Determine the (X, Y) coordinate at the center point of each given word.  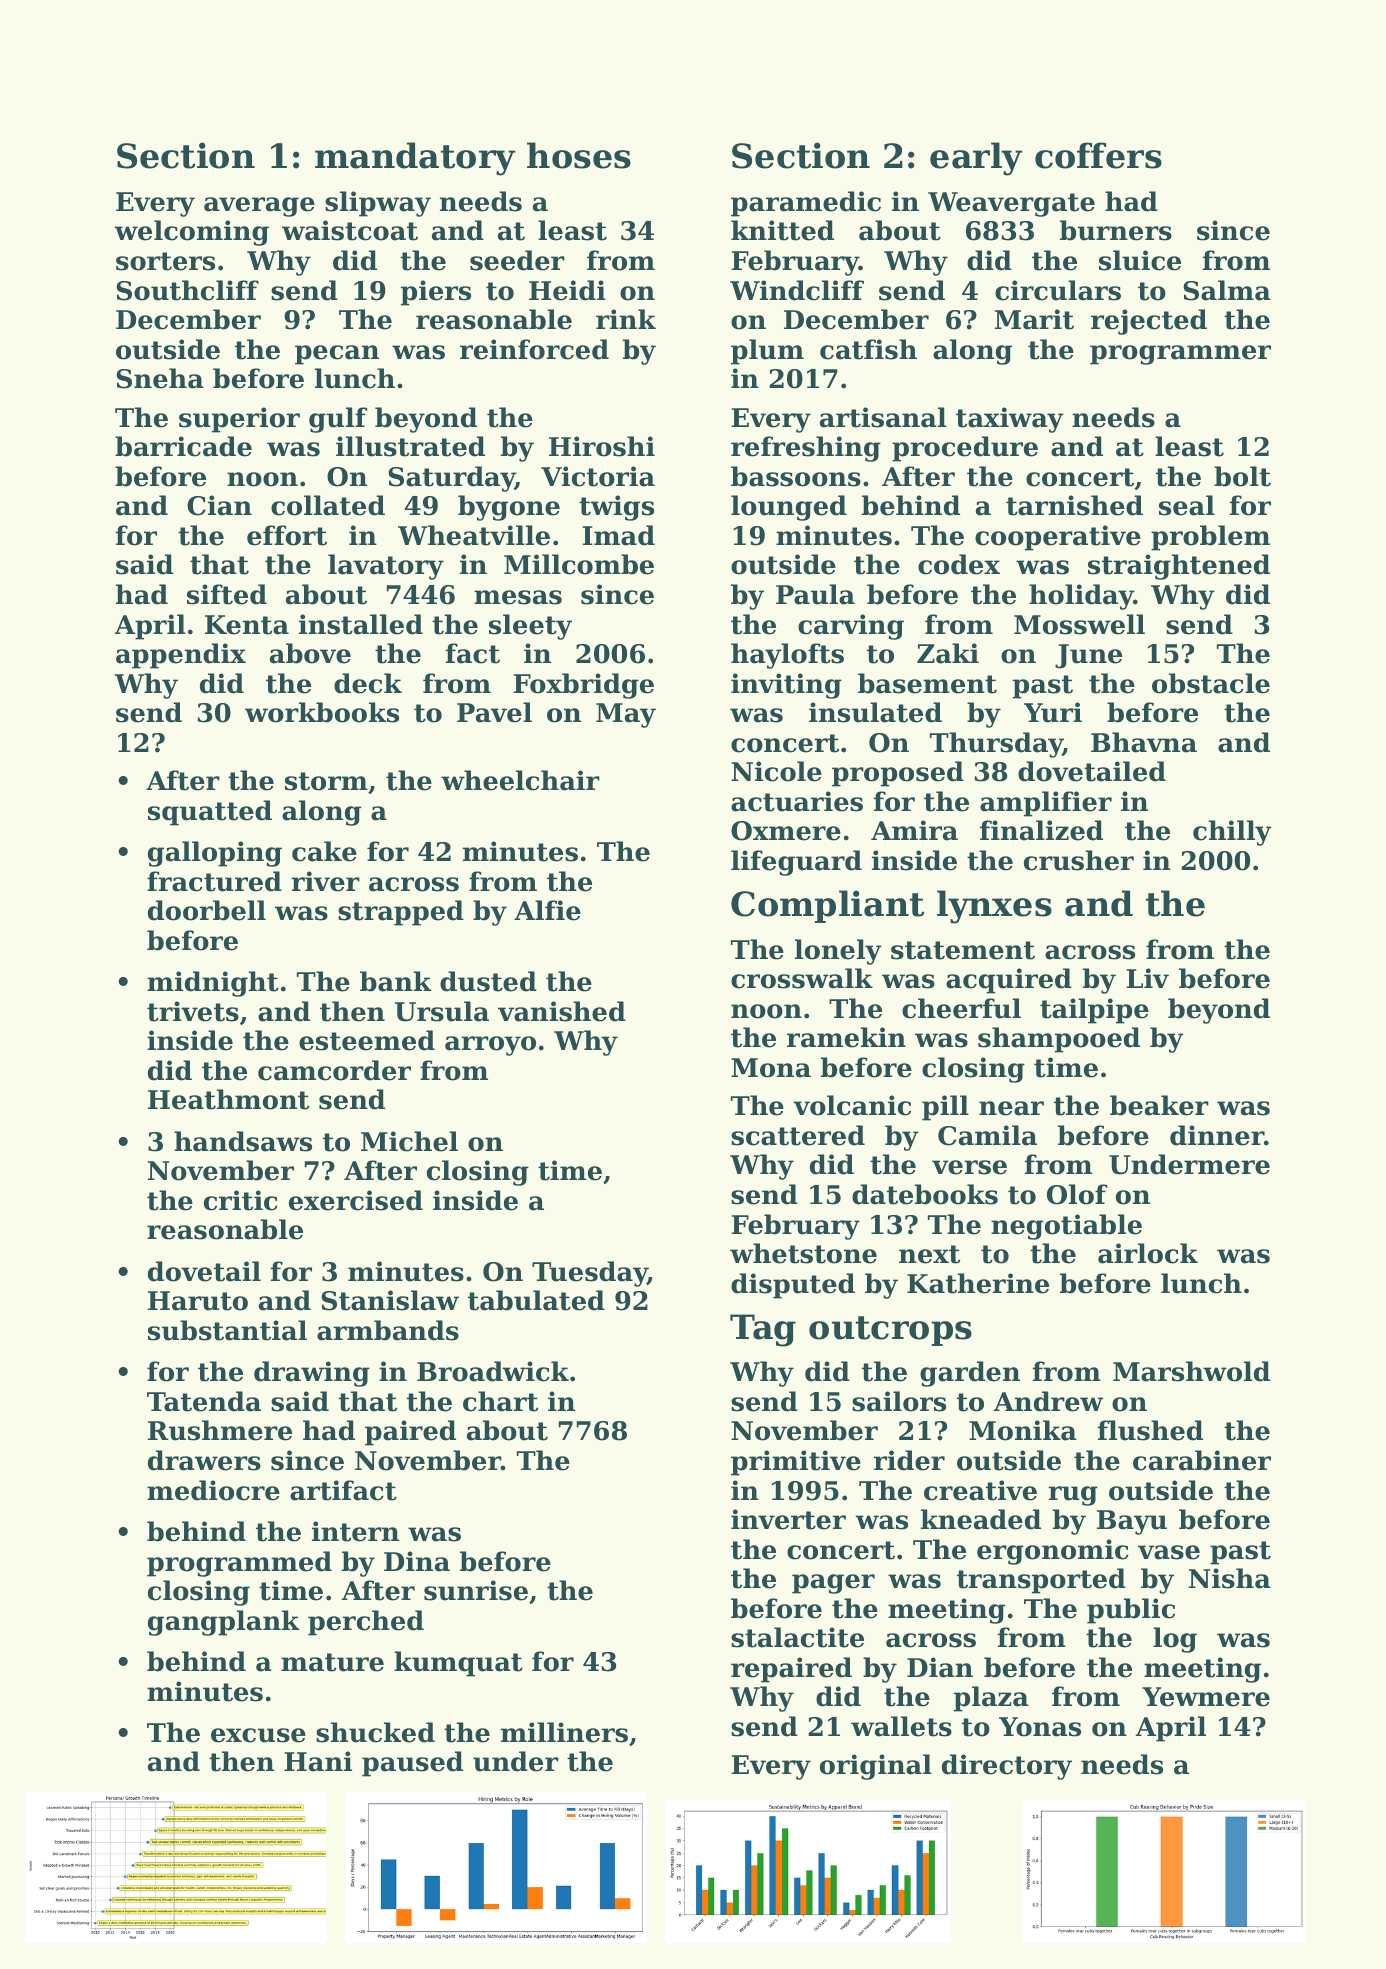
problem (1210, 538)
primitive (796, 1463)
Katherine (978, 1283)
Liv (1147, 978)
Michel (409, 1141)
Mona (771, 1068)
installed (361, 624)
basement (927, 683)
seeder (517, 260)
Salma (1227, 290)
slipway (378, 204)
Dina (417, 1561)
